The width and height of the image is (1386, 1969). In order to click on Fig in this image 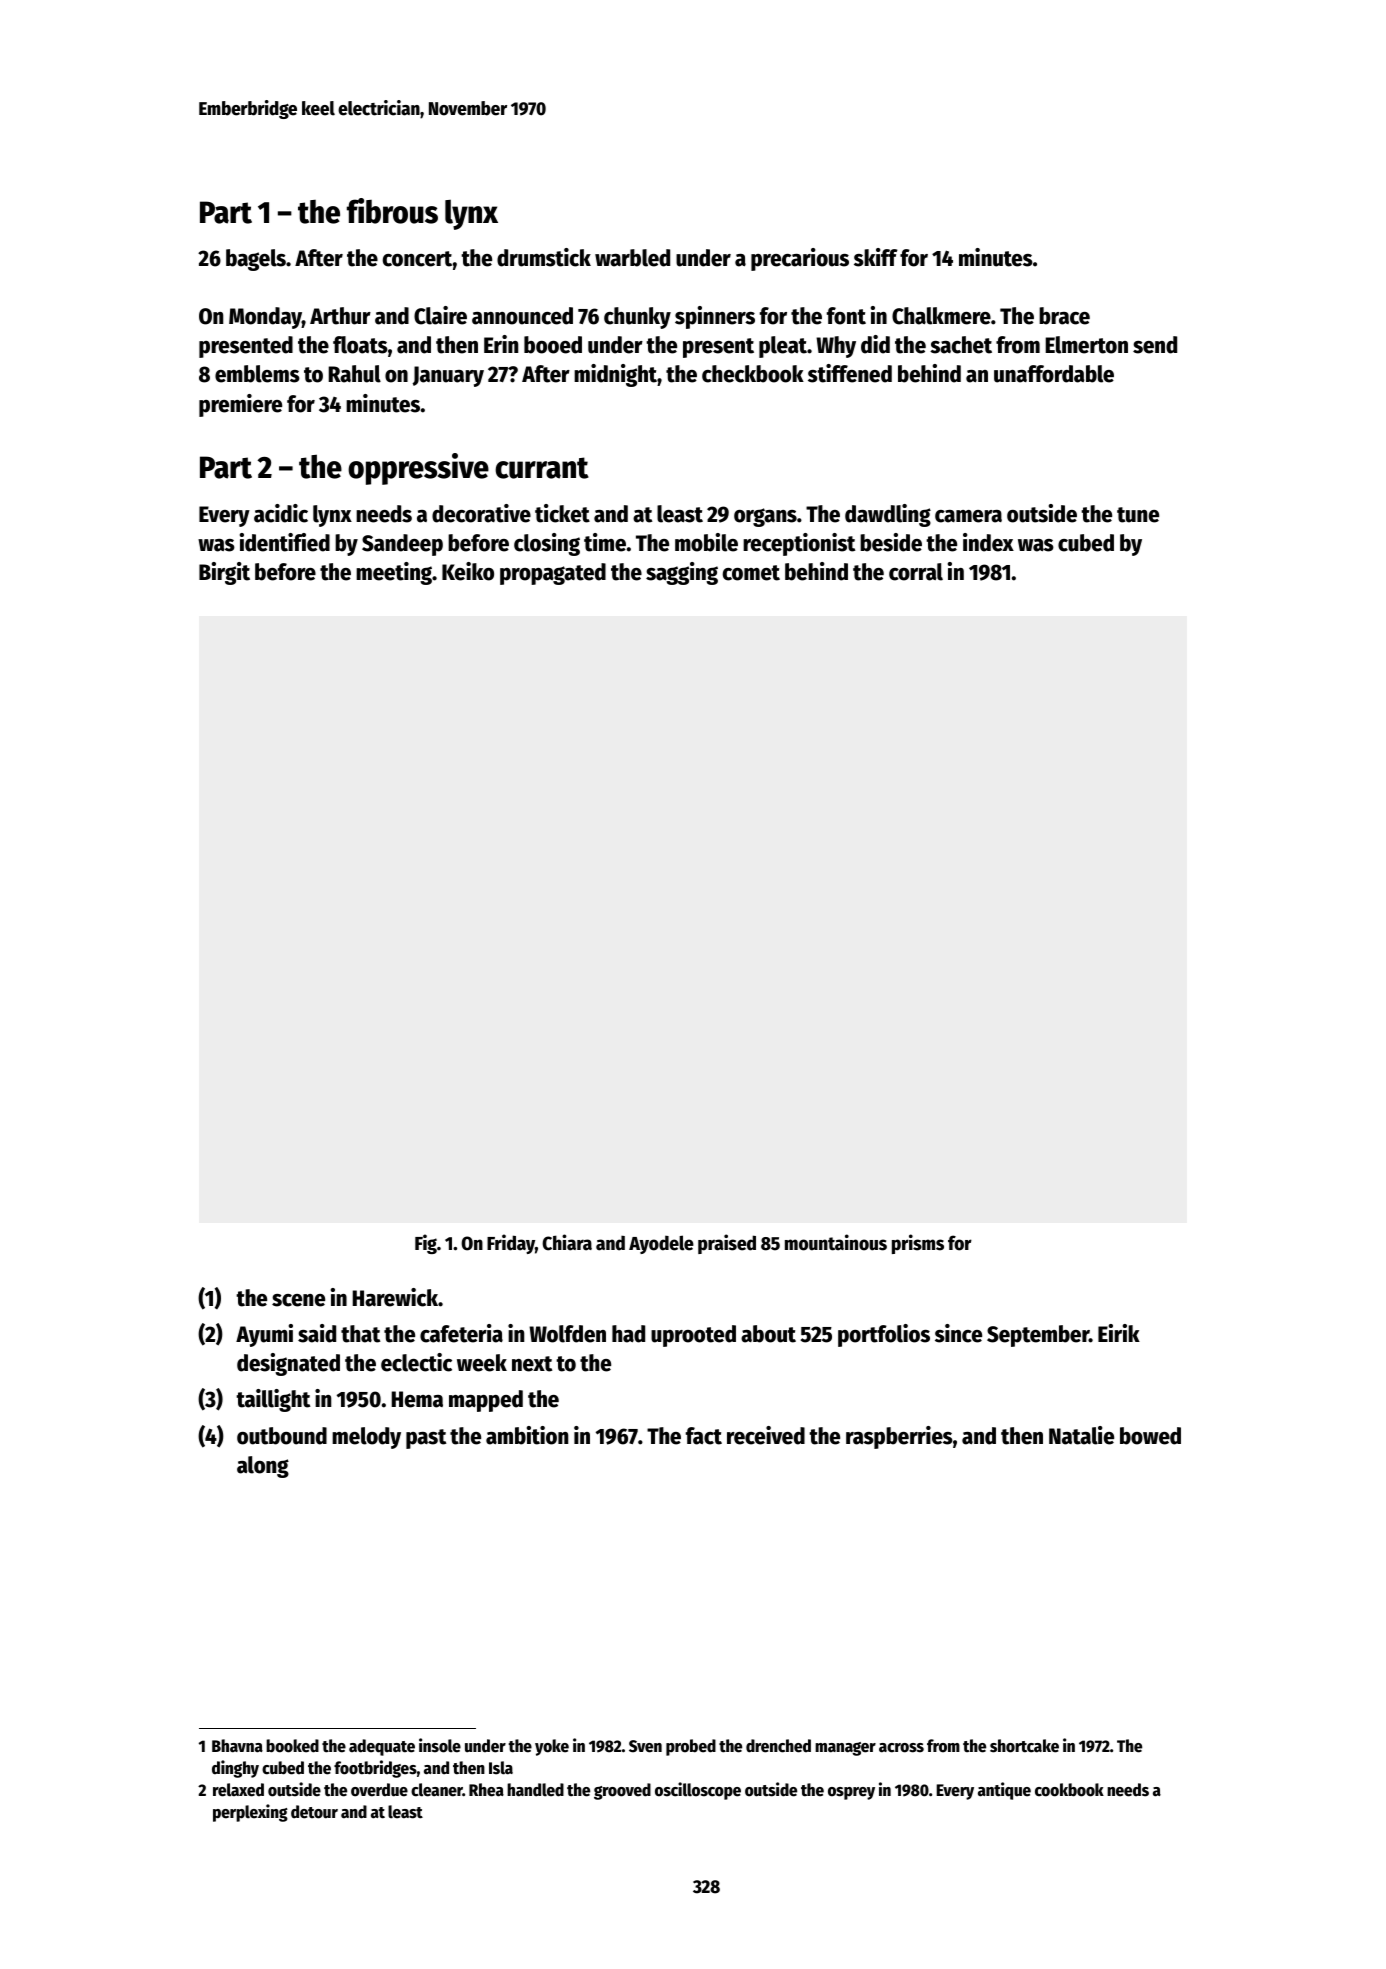, I will do `click(426, 1244)`.
